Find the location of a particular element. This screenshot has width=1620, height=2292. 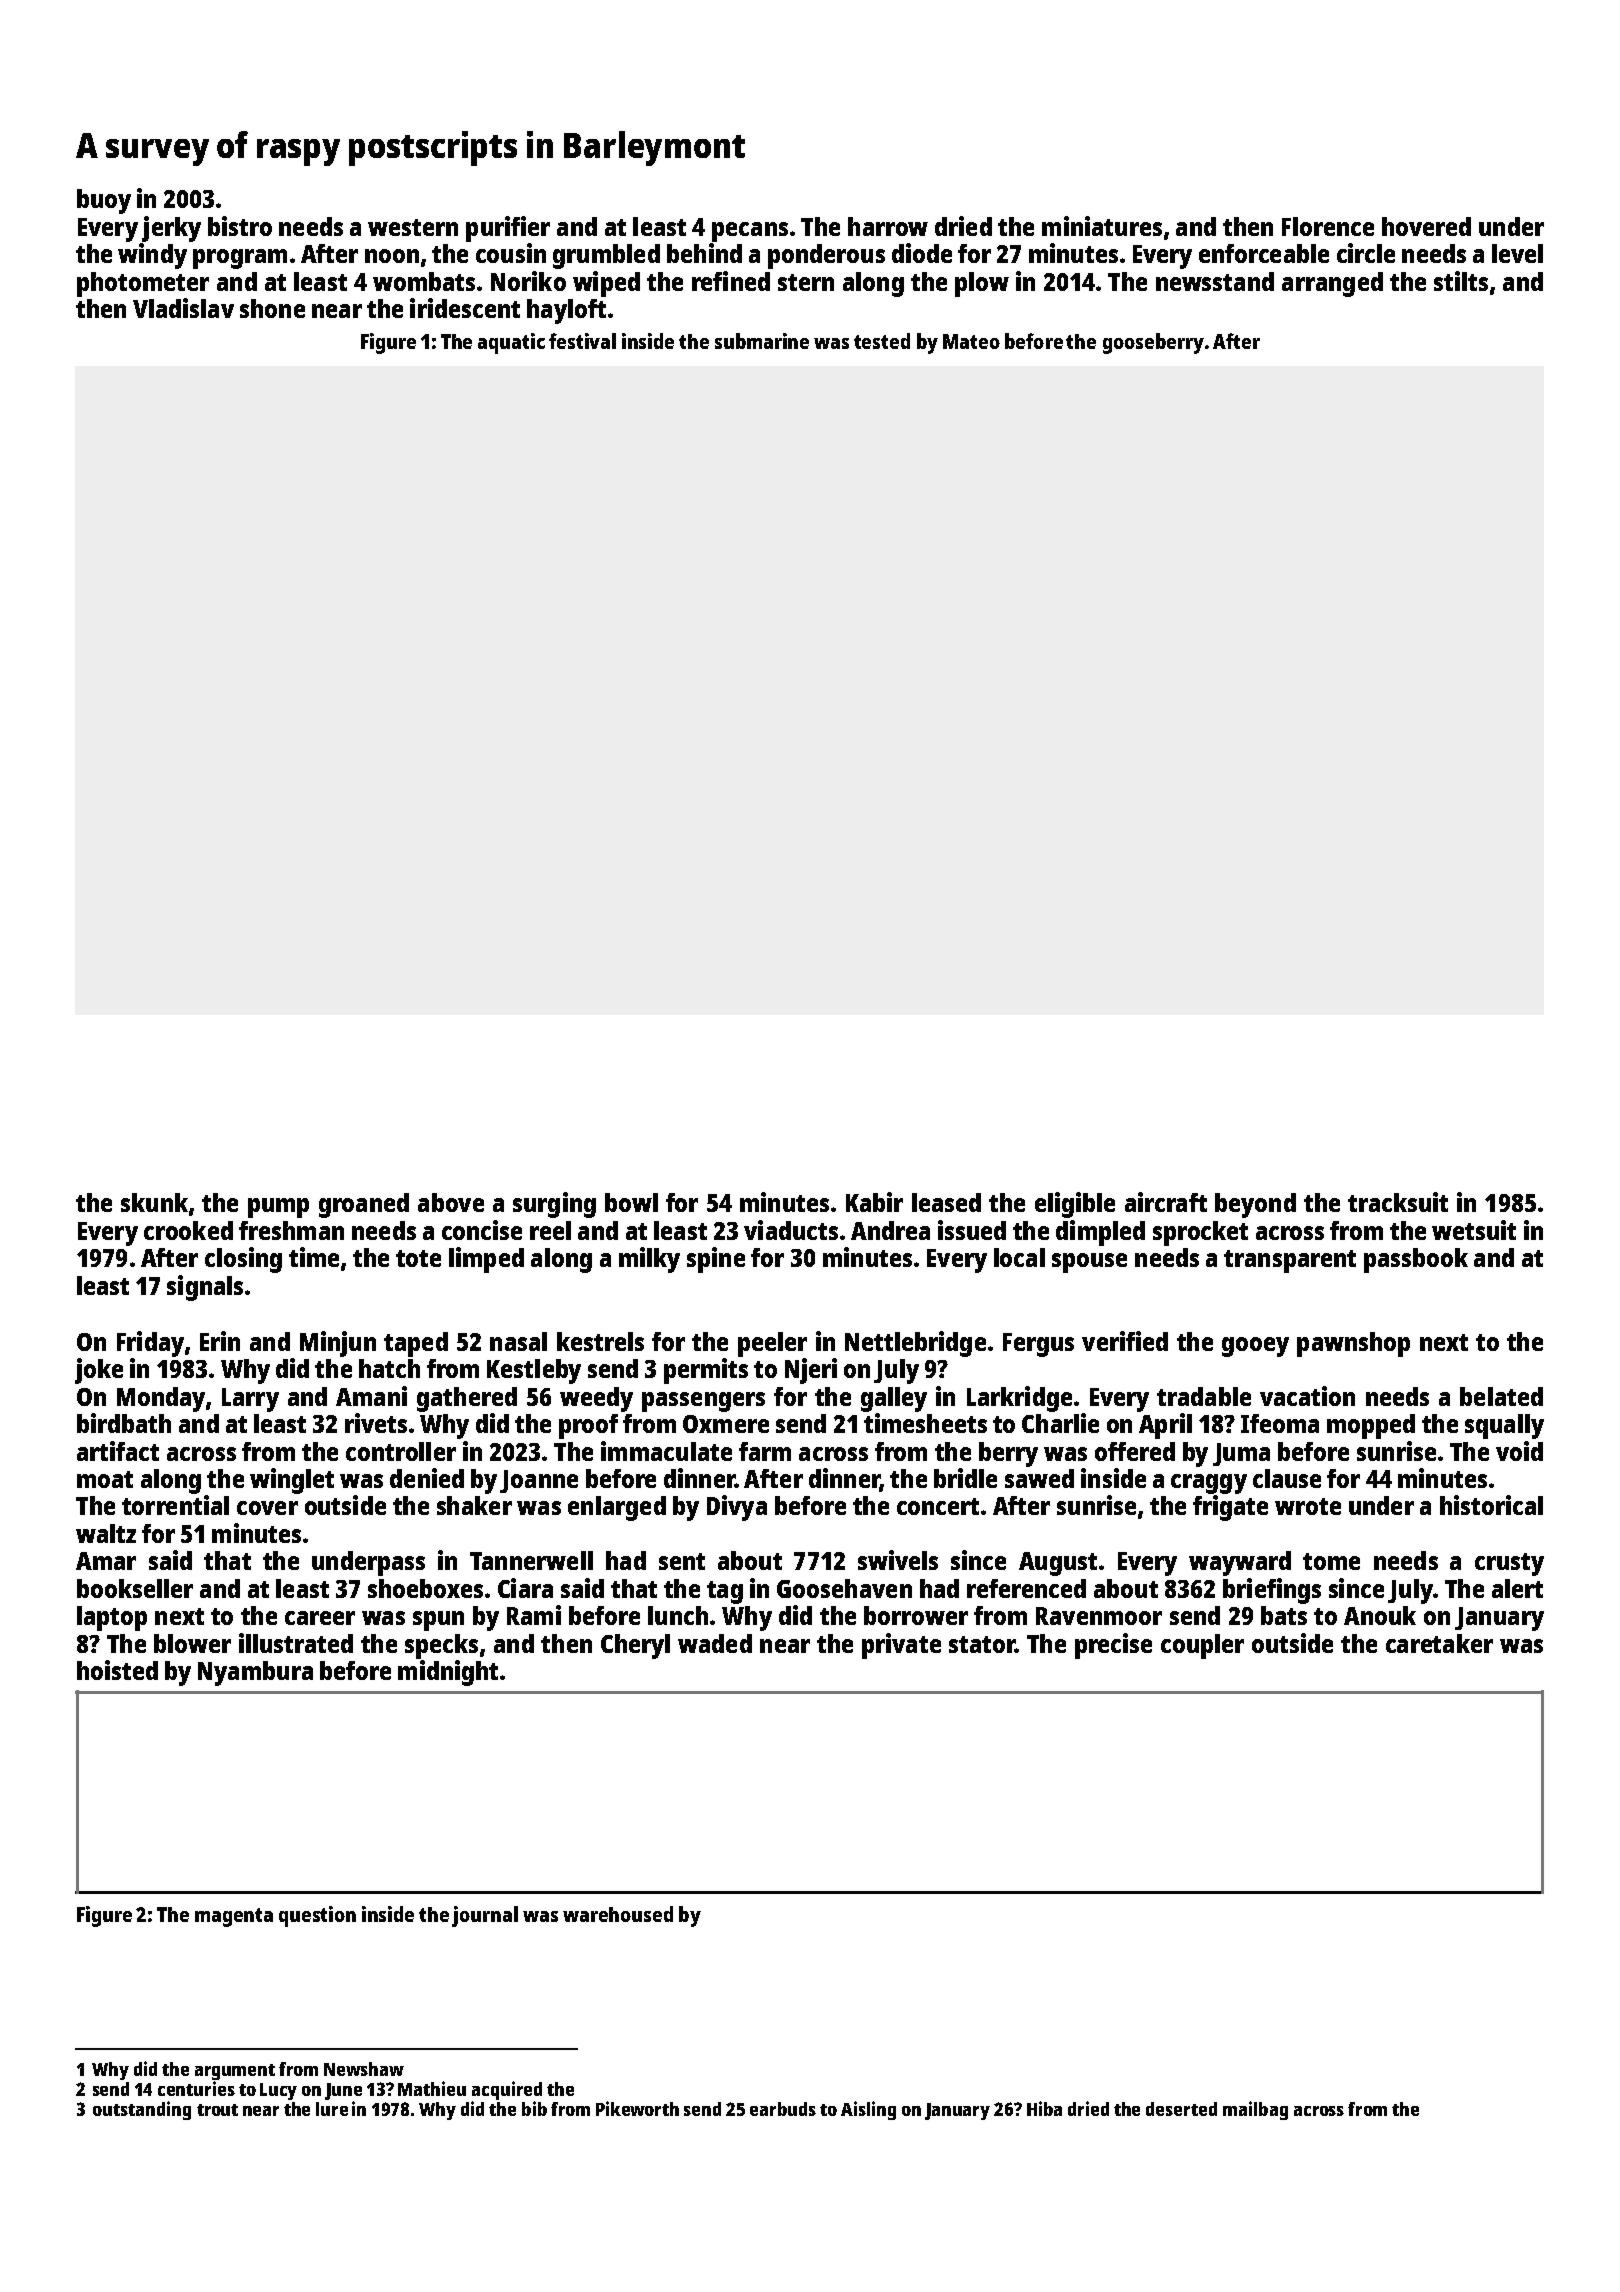

Joanne is located at coordinates (539, 1481).
